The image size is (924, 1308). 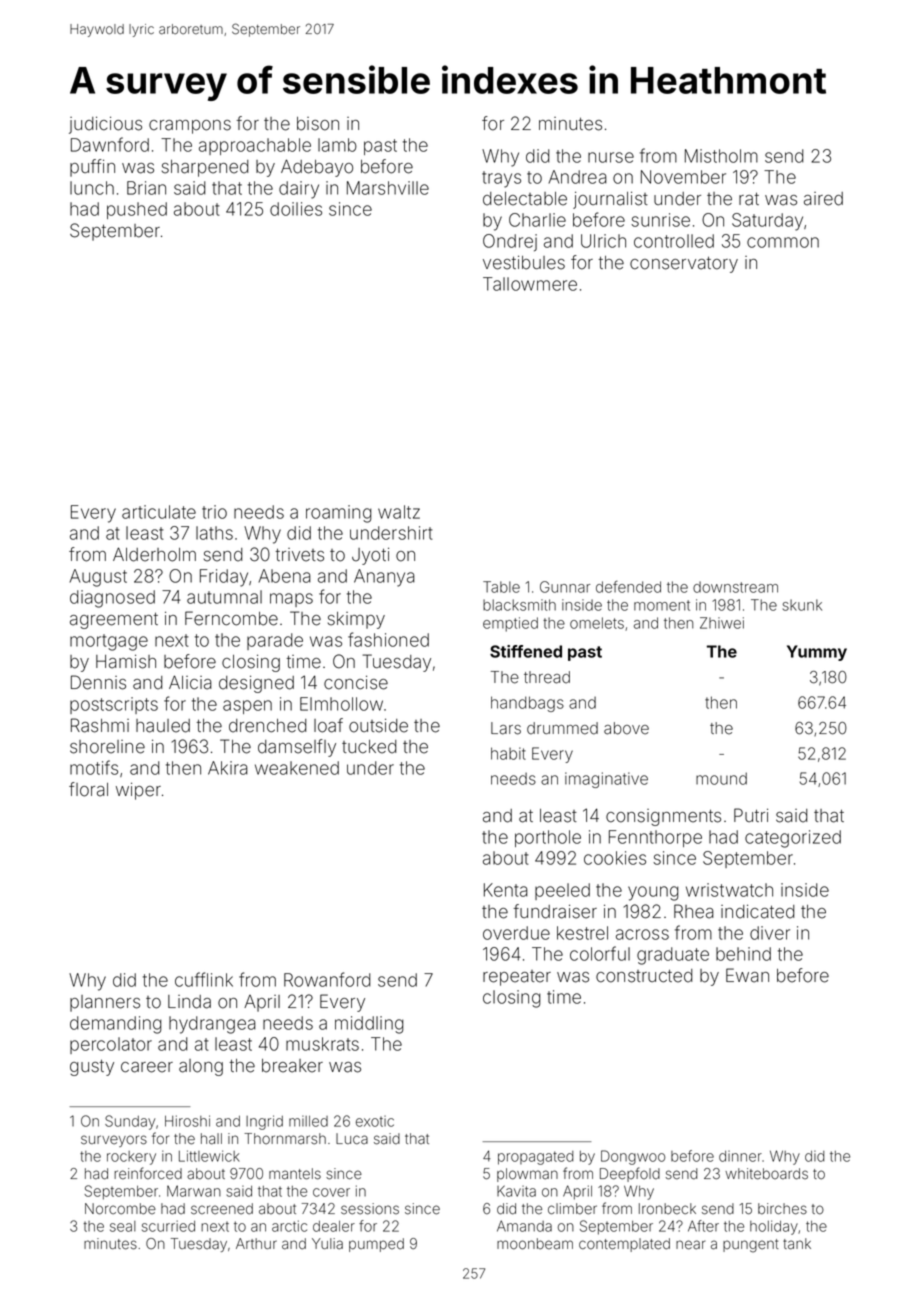 What do you see at coordinates (817, 653) in the page?
I see `Yummy` at bounding box center [817, 653].
